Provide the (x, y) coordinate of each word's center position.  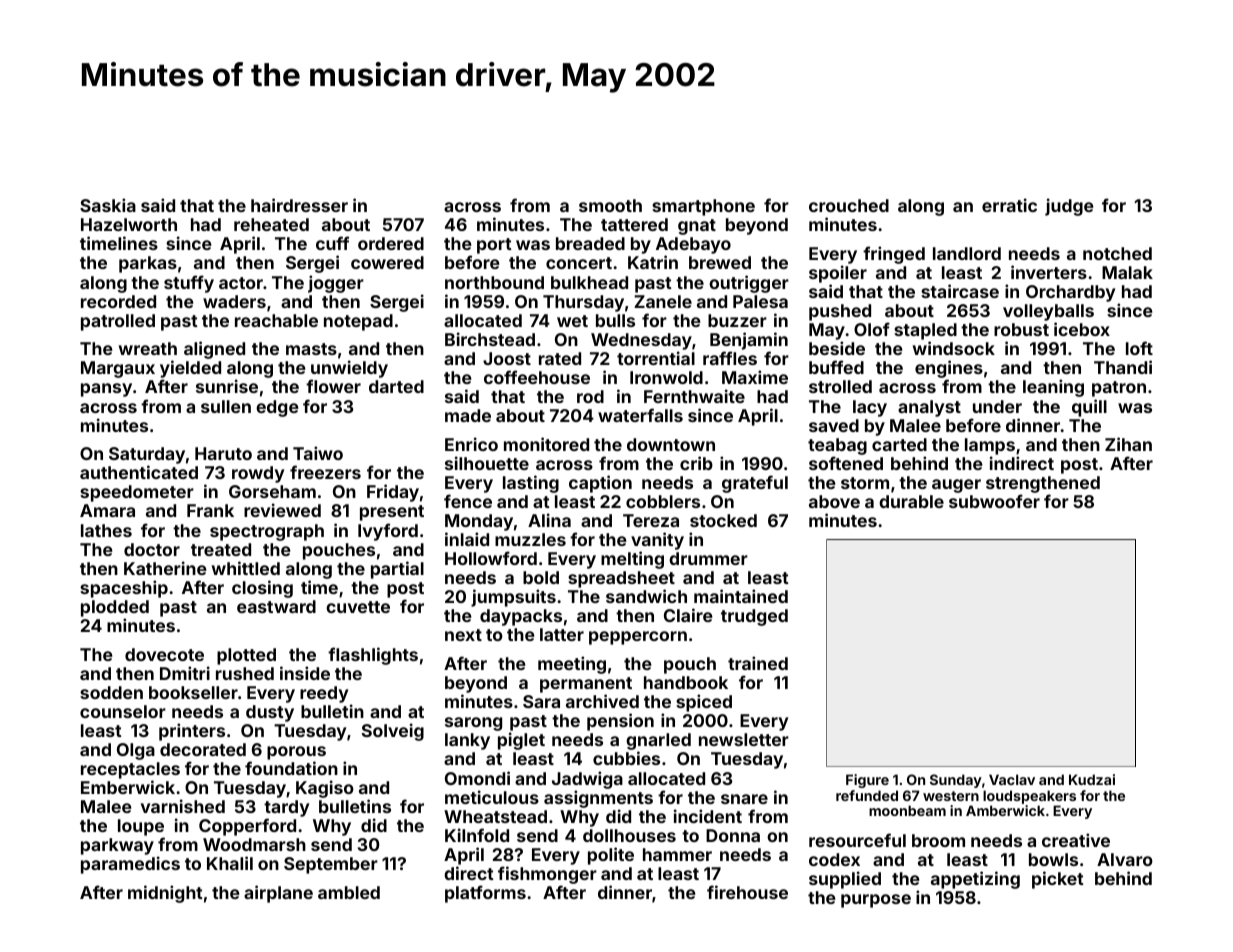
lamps (990, 446)
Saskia (108, 205)
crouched (849, 205)
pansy (106, 390)
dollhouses (629, 835)
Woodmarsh (254, 844)
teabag (837, 446)
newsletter (744, 739)
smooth (610, 205)
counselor (123, 711)
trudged (754, 617)
